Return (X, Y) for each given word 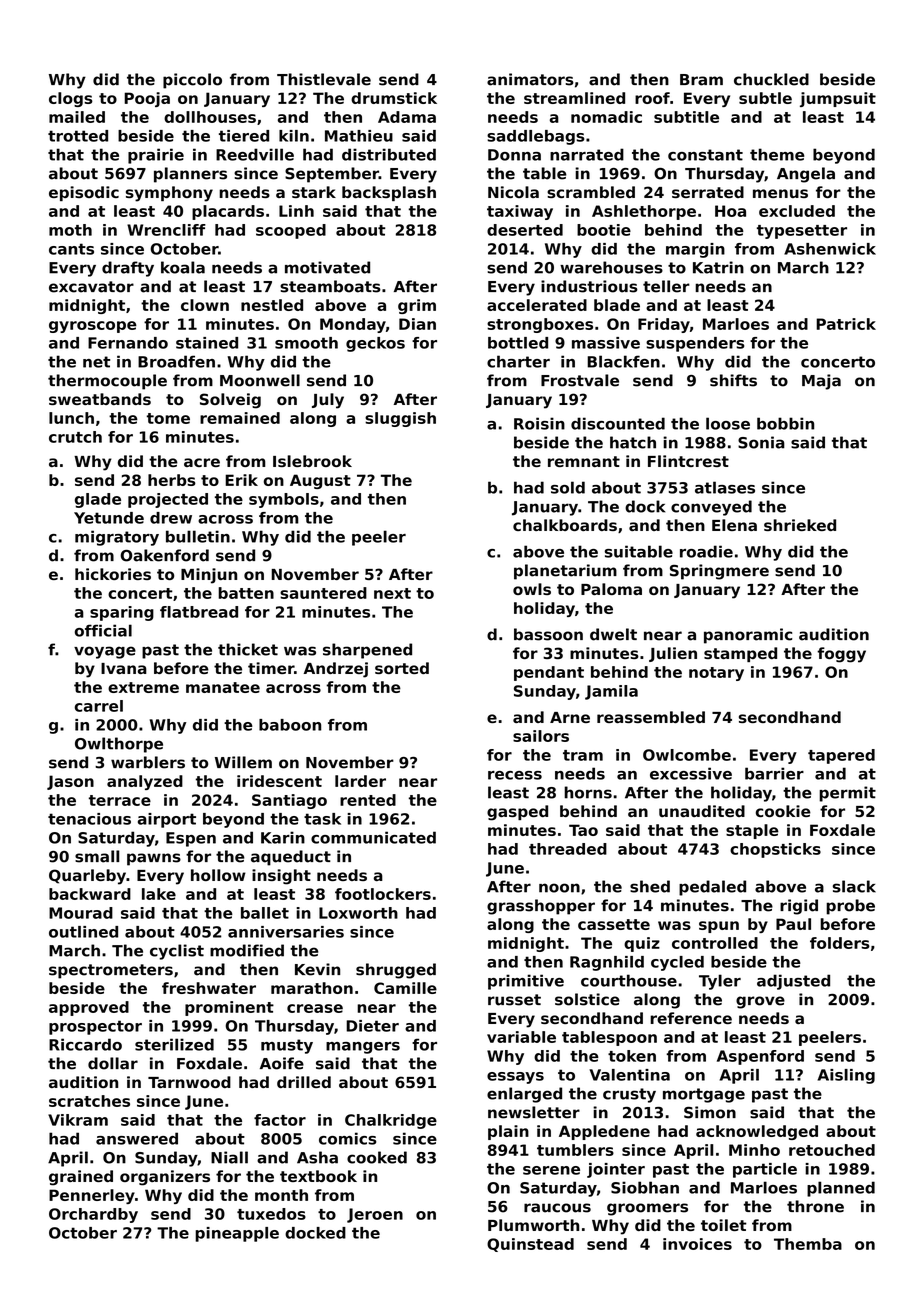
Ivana (124, 668)
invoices (697, 1244)
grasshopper (541, 907)
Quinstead (530, 1245)
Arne (570, 717)
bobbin (785, 423)
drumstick (394, 98)
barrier (774, 773)
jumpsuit (838, 99)
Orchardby (93, 1215)
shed (650, 886)
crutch (75, 437)
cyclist (177, 952)
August (320, 481)
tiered (244, 136)
